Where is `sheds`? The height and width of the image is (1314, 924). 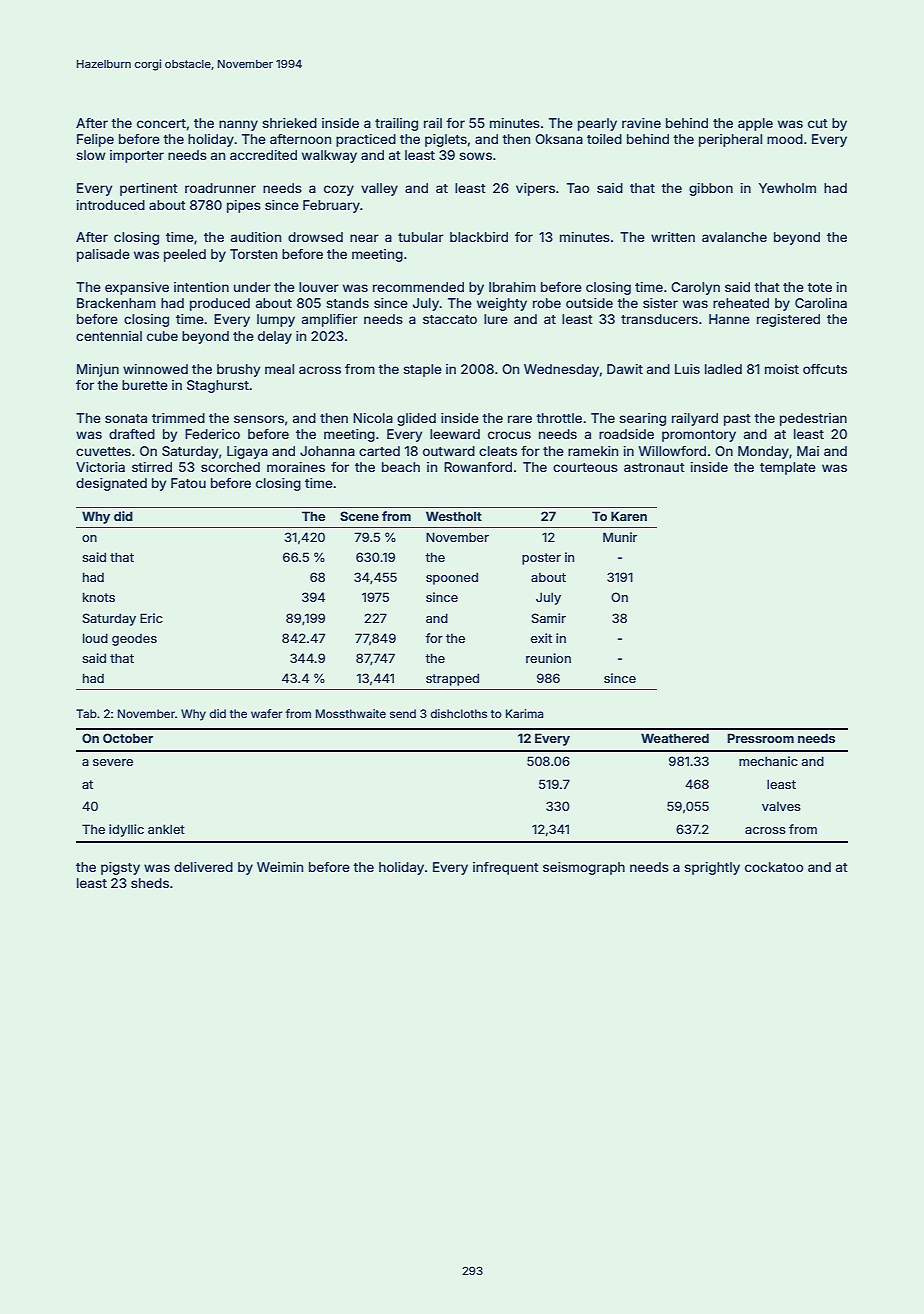 sheds is located at coordinates (150, 883).
